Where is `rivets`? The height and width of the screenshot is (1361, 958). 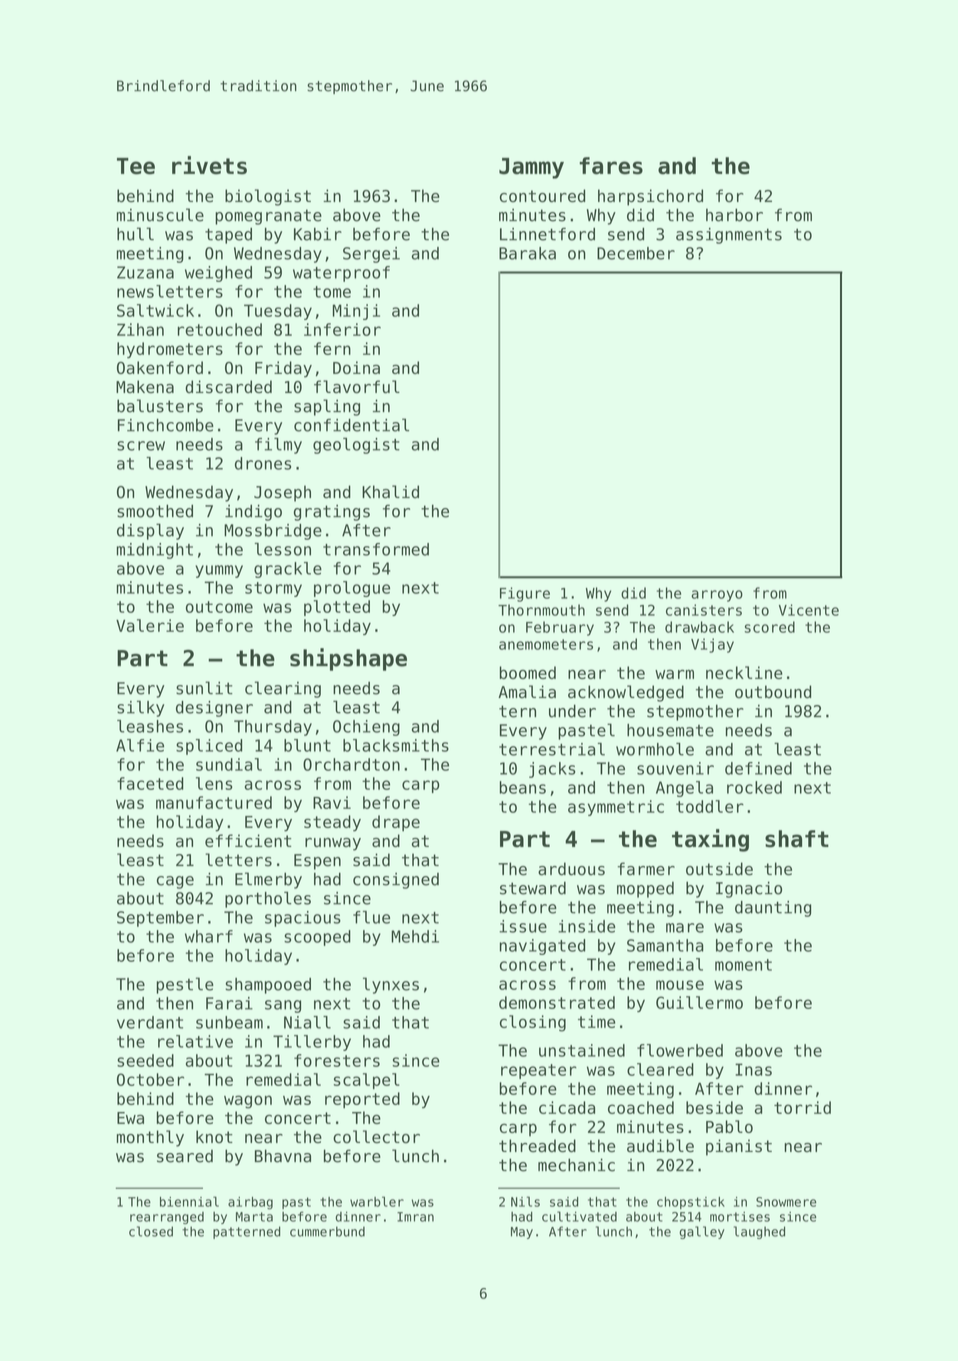 rivets is located at coordinates (209, 165).
